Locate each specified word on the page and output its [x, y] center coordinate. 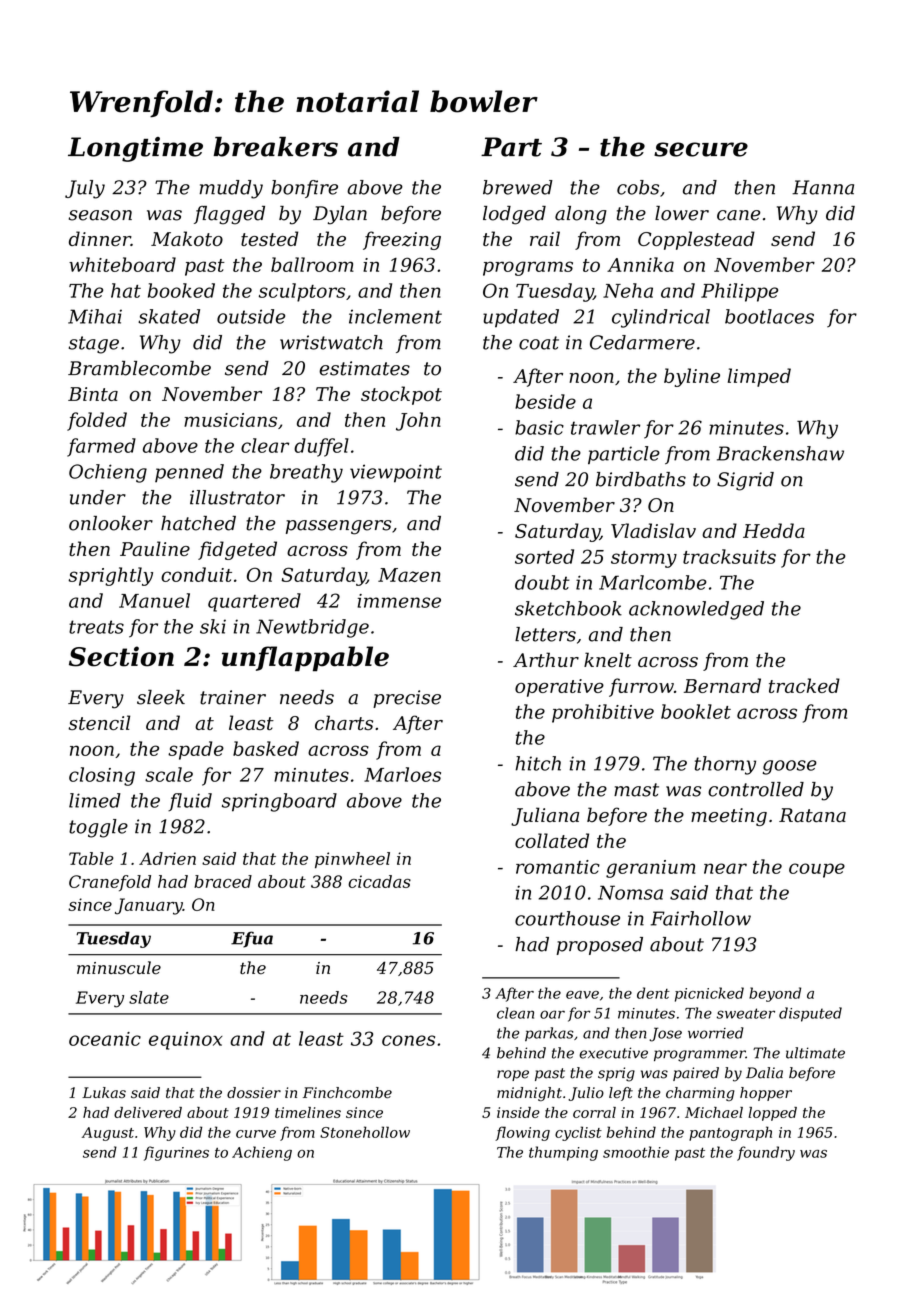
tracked [804, 685]
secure [701, 149]
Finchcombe [347, 1092]
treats [96, 627]
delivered [148, 1112]
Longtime [135, 149]
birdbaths [641, 479]
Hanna [823, 187]
